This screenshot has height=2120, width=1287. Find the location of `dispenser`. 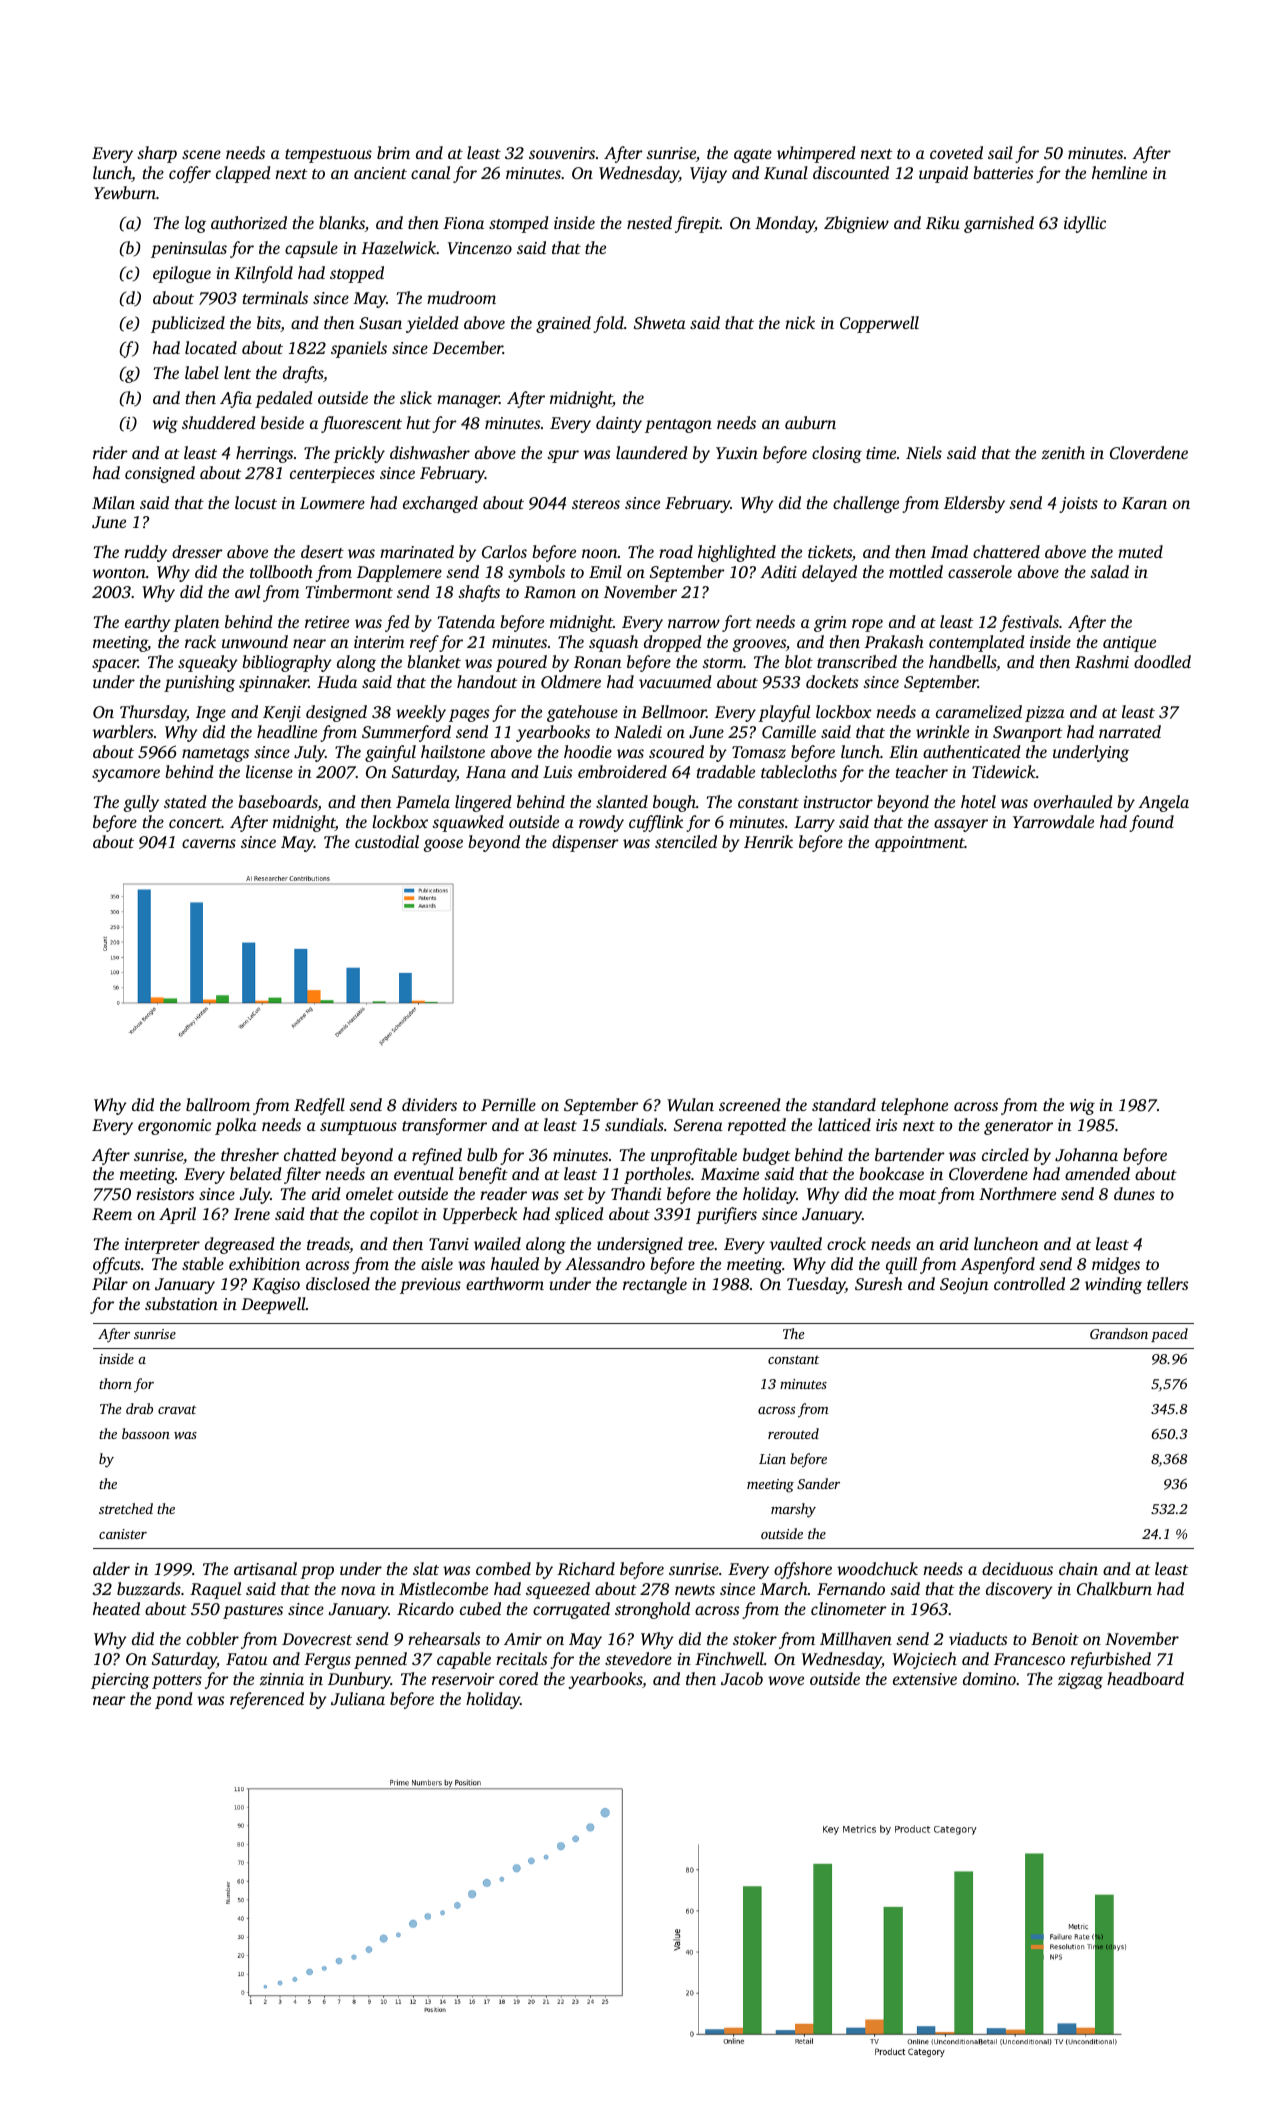

dispenser is located at coordinates (585, 843).
